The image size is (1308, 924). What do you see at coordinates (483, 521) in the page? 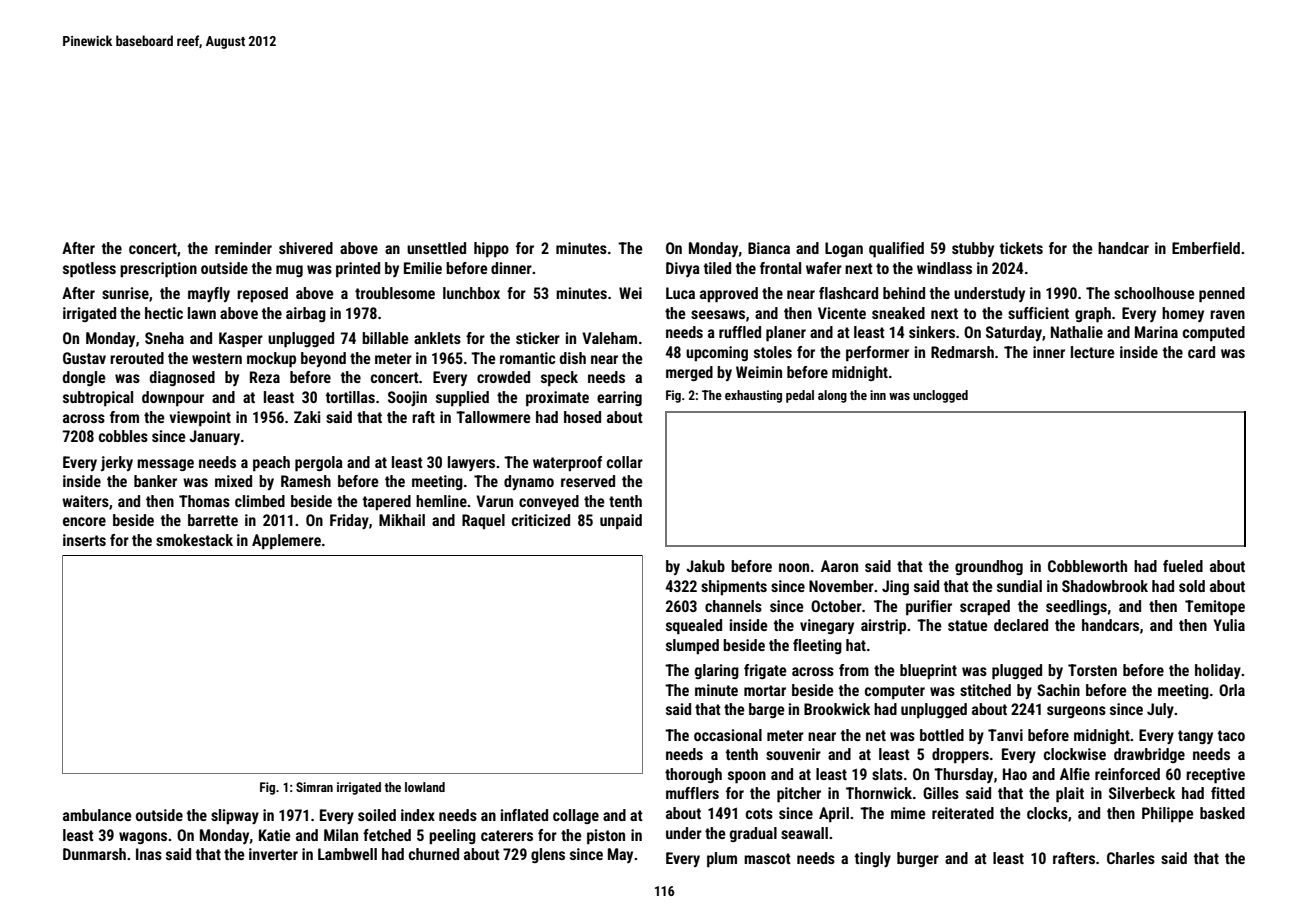
I see `Raquel` at bounding box center [483, 521].
